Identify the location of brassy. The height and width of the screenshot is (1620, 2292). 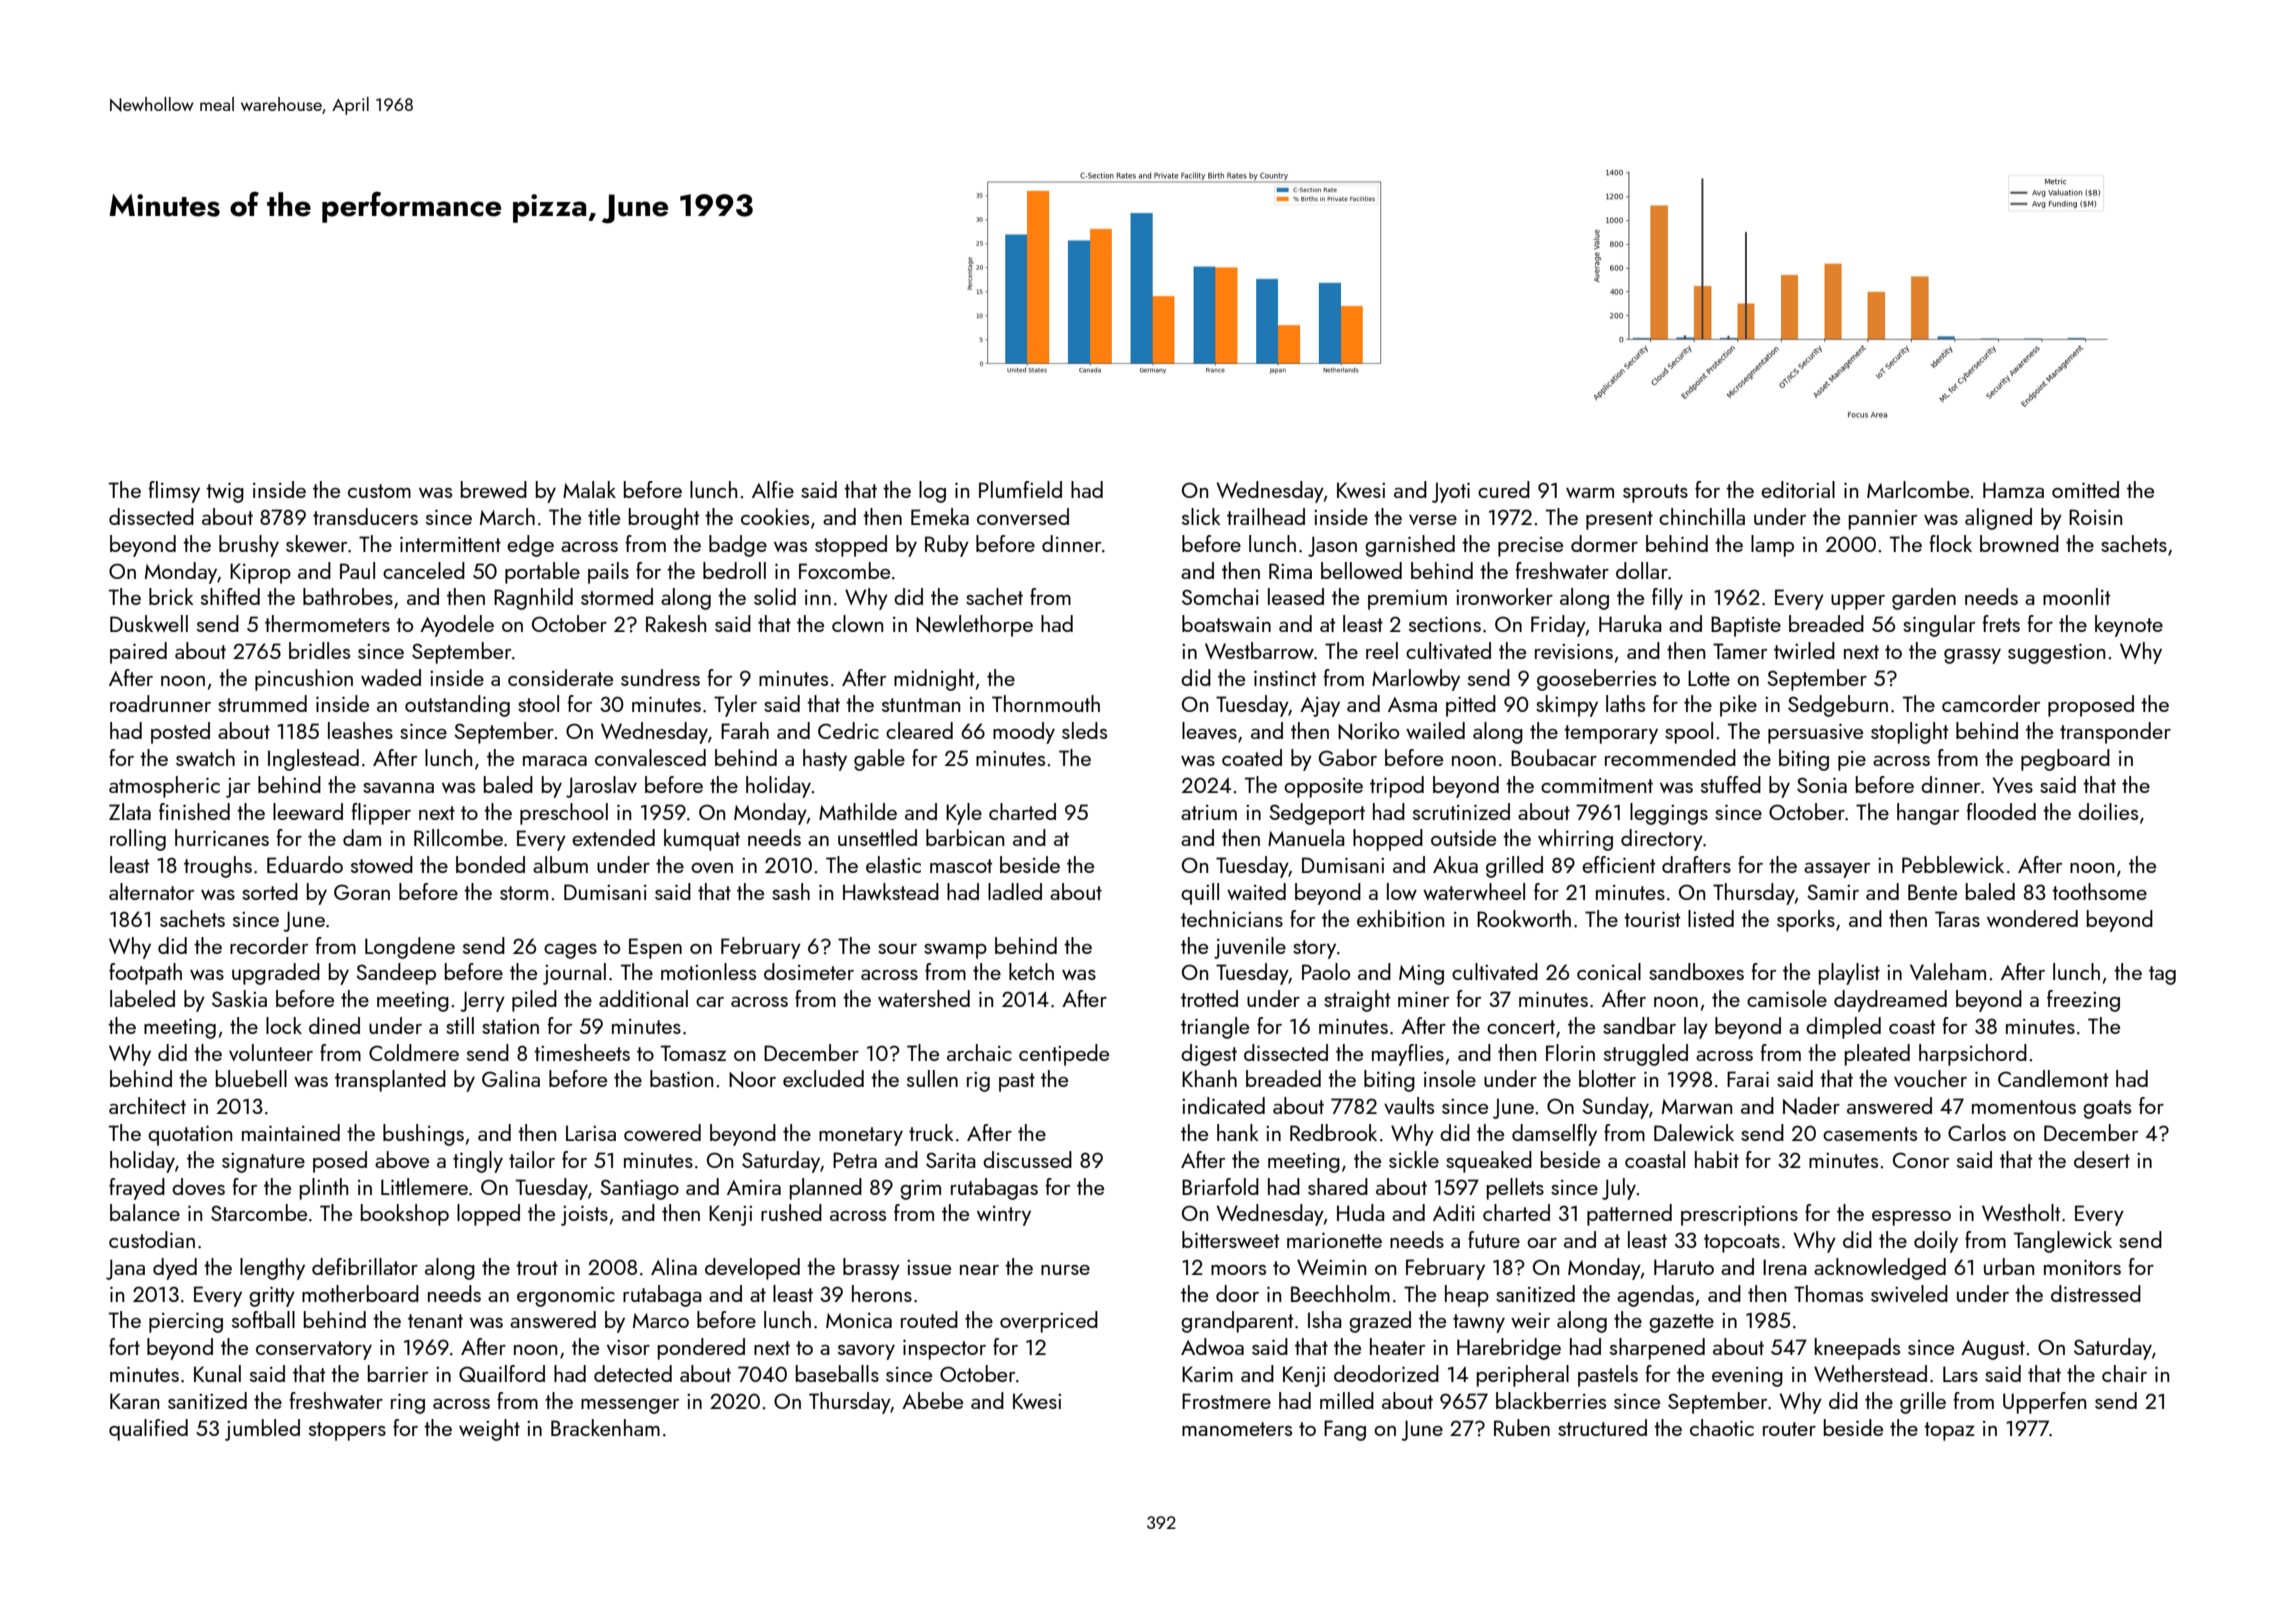
(871, 1269).
